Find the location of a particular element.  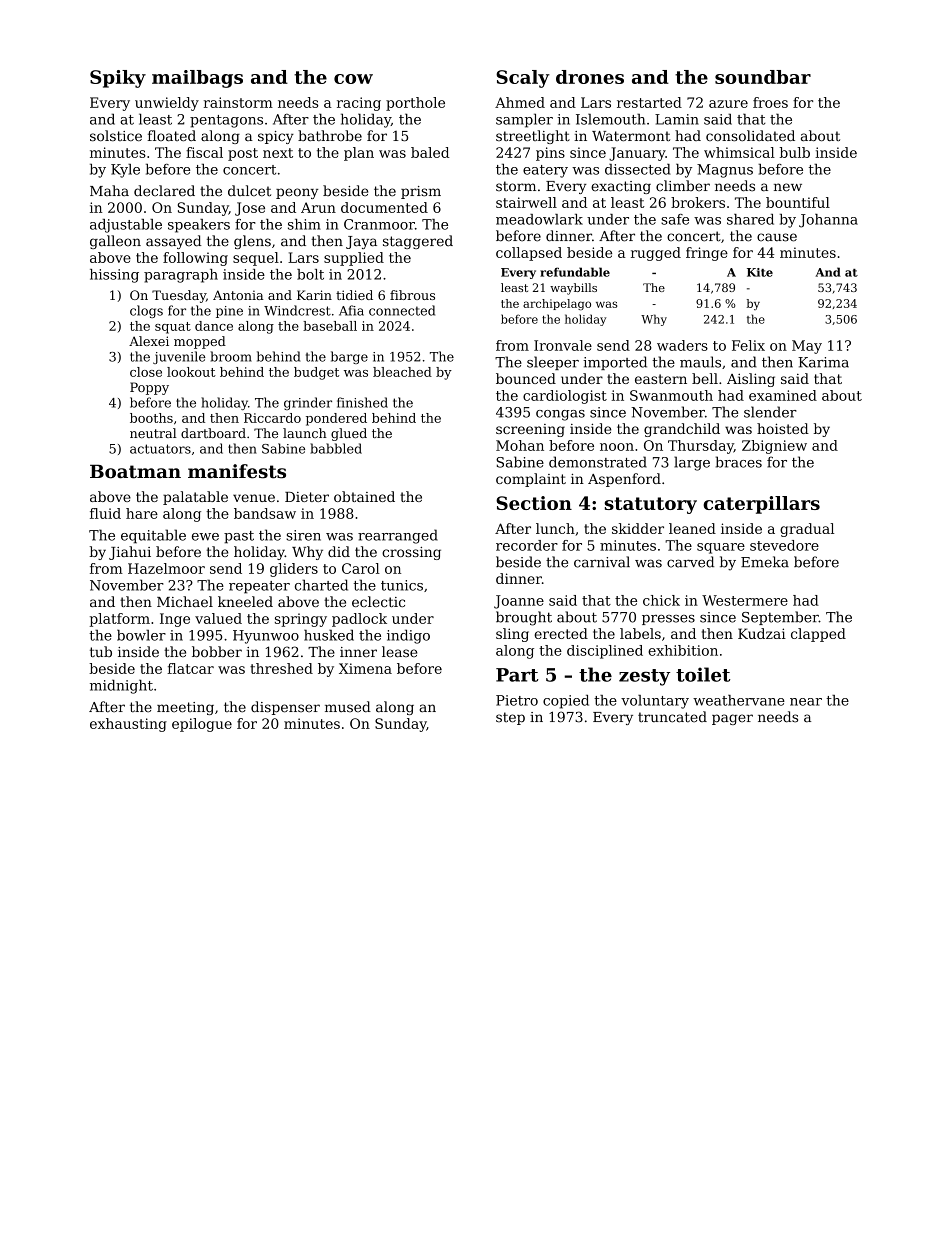

Poppy is located at coordinates (149, 388).
